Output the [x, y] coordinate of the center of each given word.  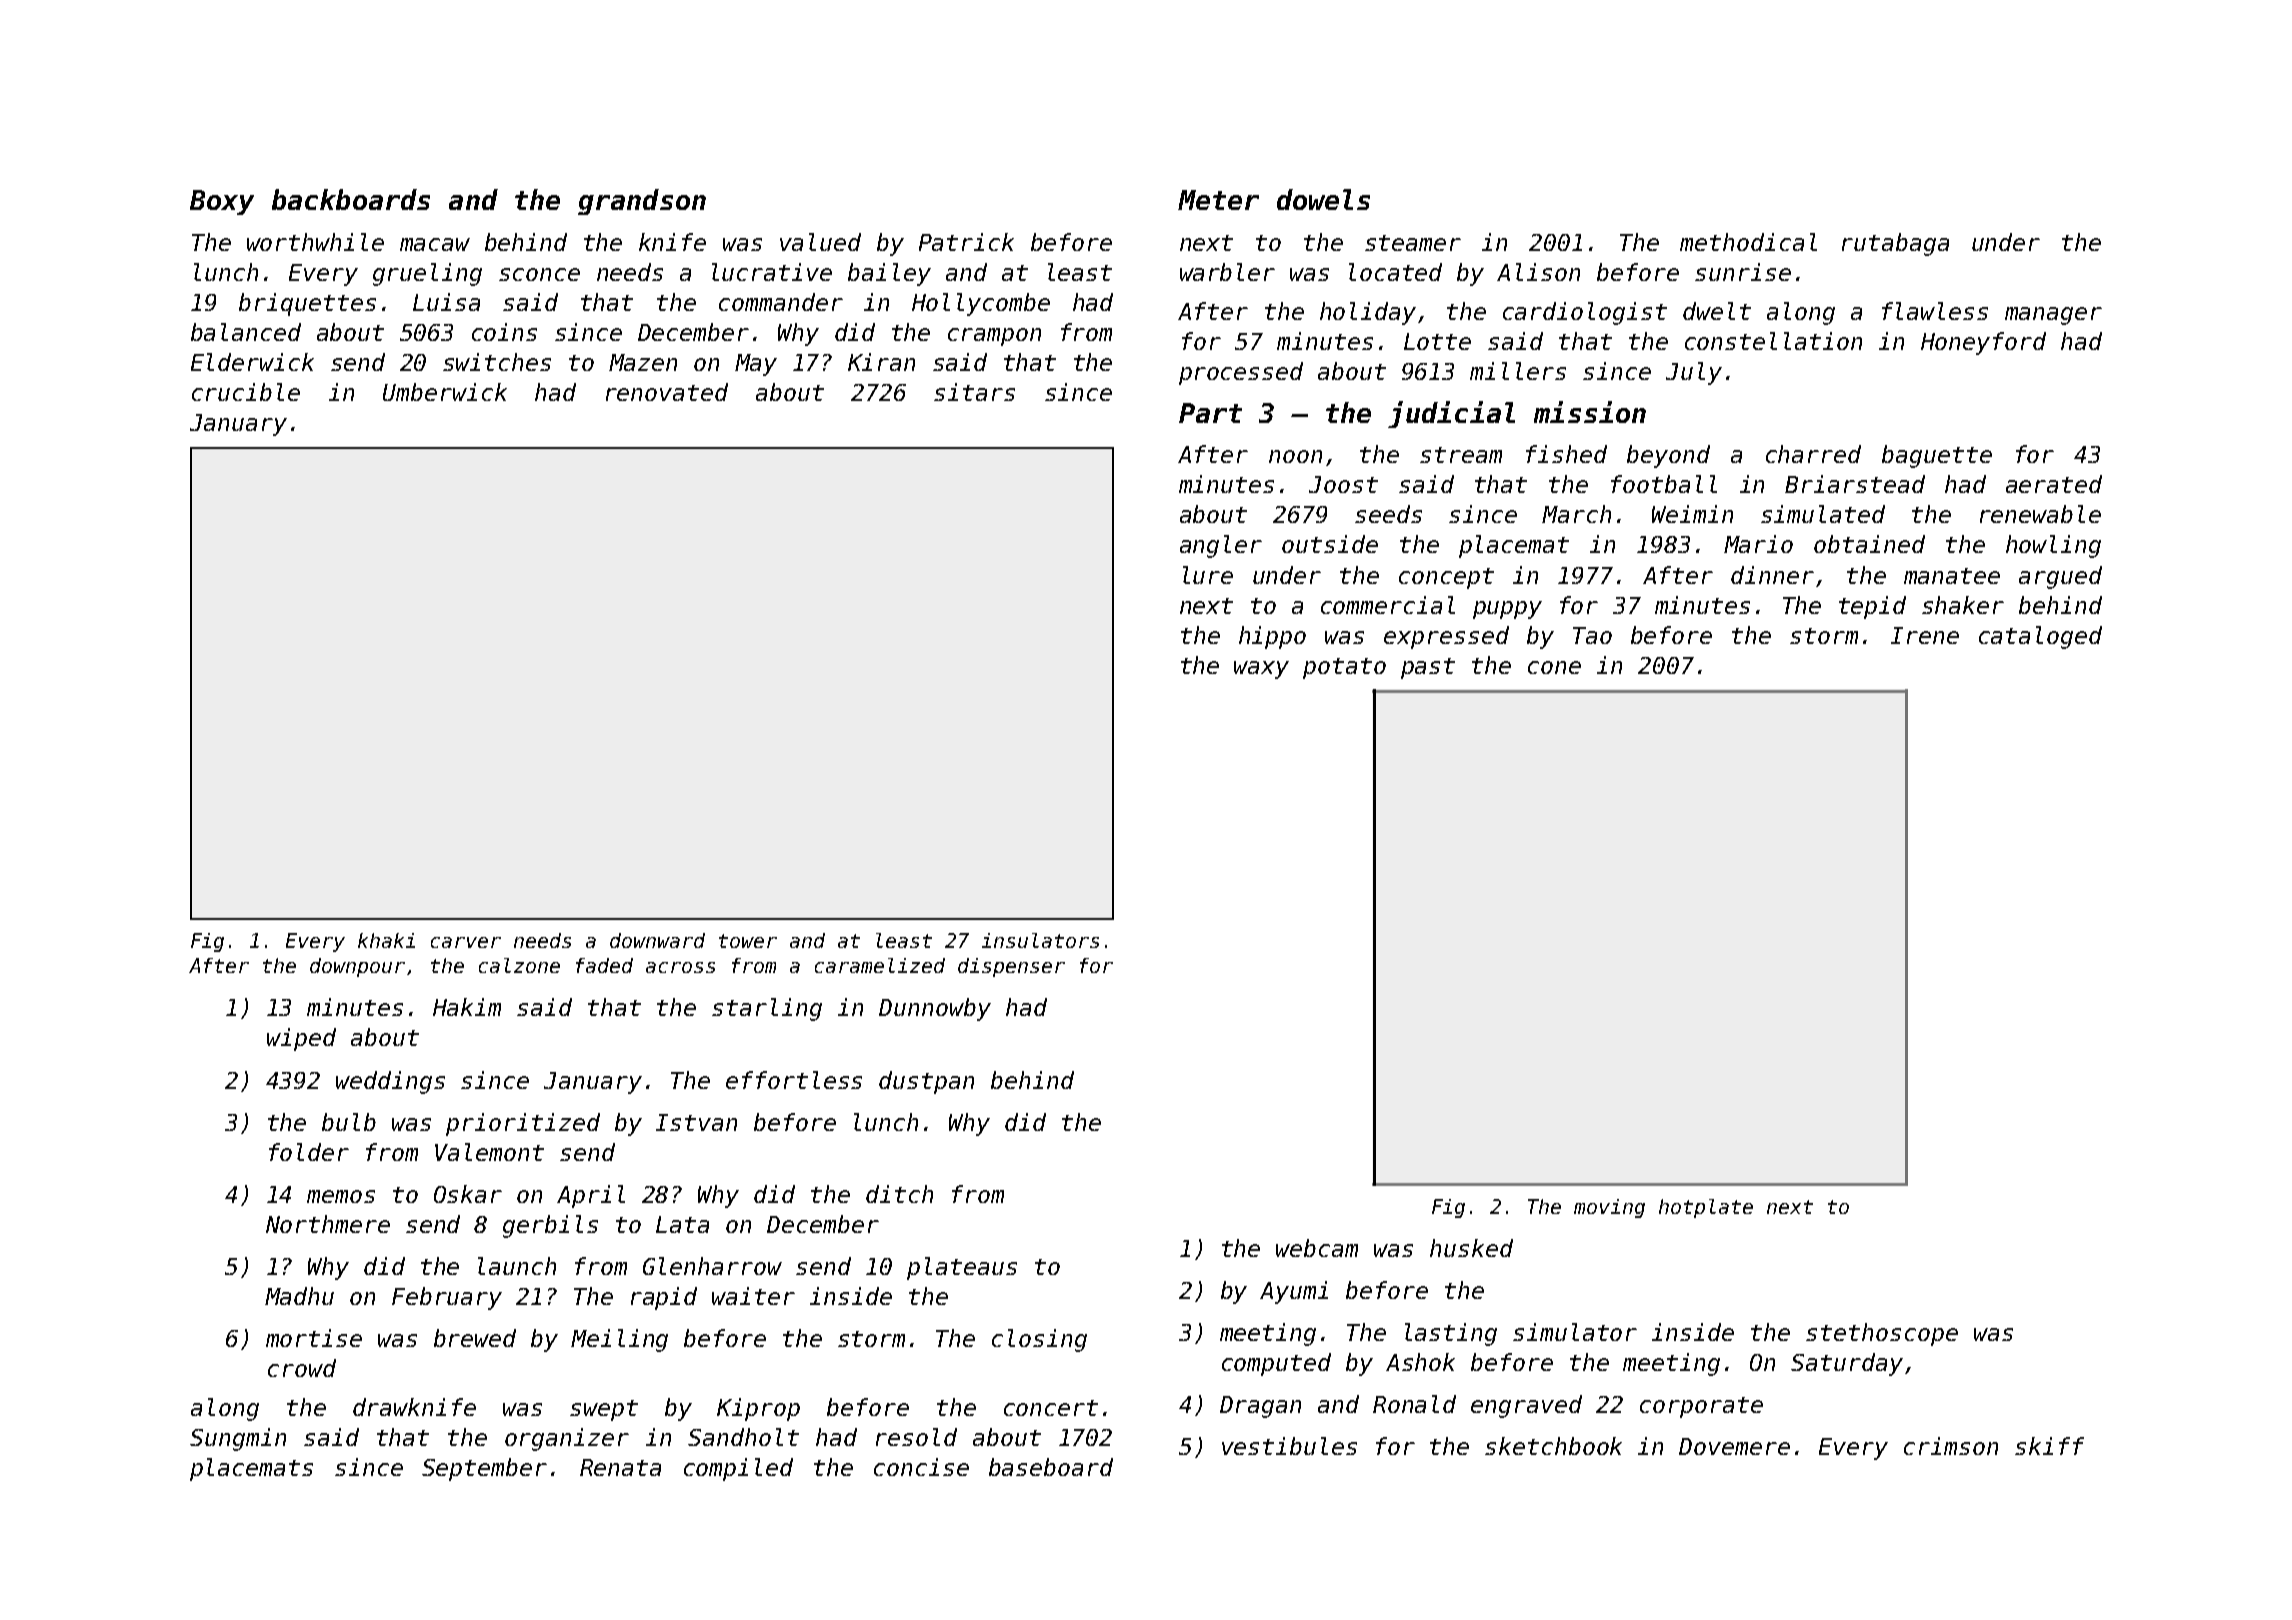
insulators [1040, 940]
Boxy [222, 202]
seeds [1388, 514]
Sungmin [238, 1439]
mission [1590, 412]
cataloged [2040, 637]
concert [1051, 1408]
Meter [1218, 200]
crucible [246, 392]
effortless [794, 1080]
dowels [1323, 199]
